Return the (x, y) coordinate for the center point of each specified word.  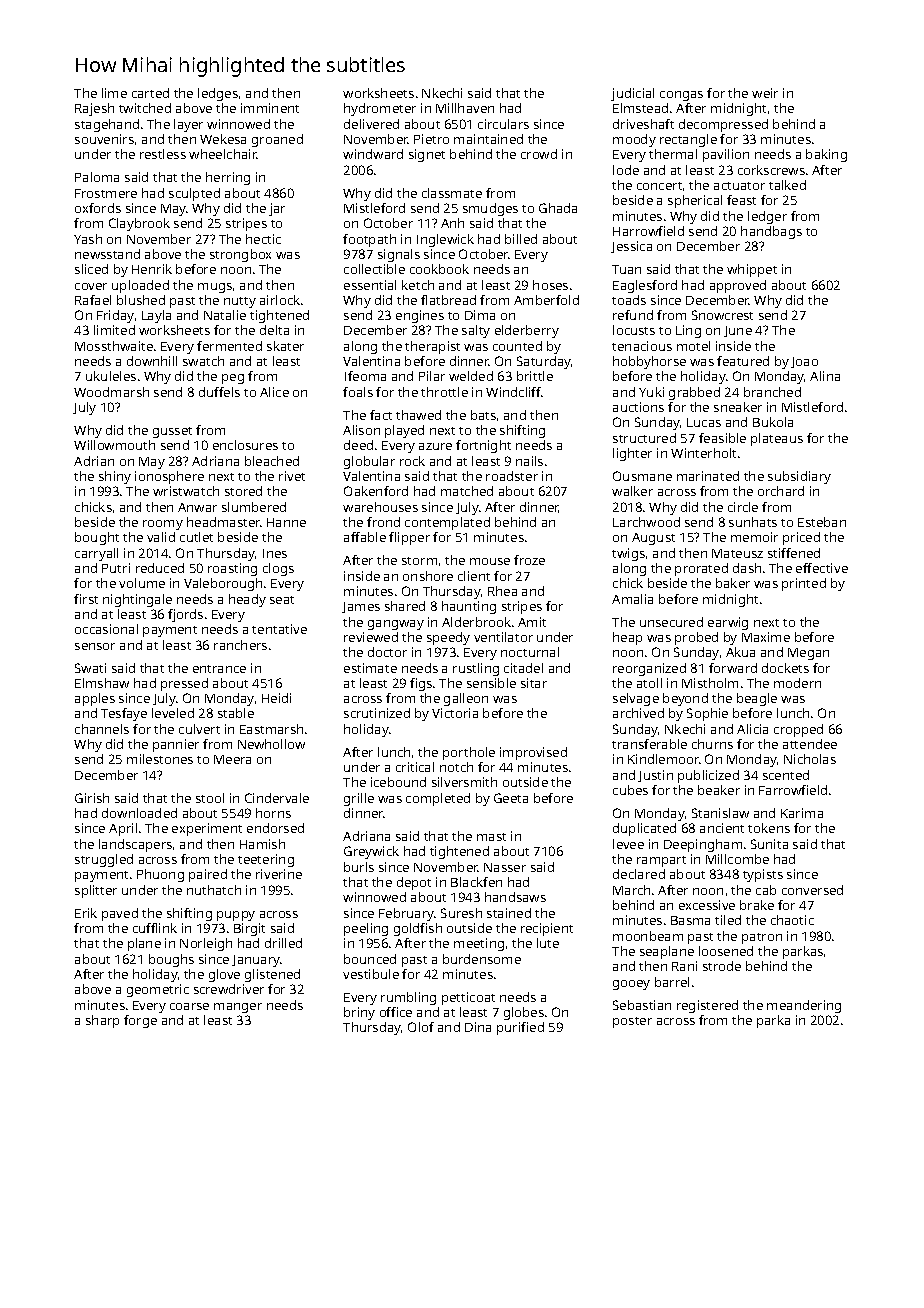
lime (114, 93)
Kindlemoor (663, 759)
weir (765, 93)
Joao (804, 362)
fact (381, 415)
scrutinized (377, 713)
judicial (632, 94)
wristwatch (186, 491)
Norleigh (206, 944)
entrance (219, 669)
